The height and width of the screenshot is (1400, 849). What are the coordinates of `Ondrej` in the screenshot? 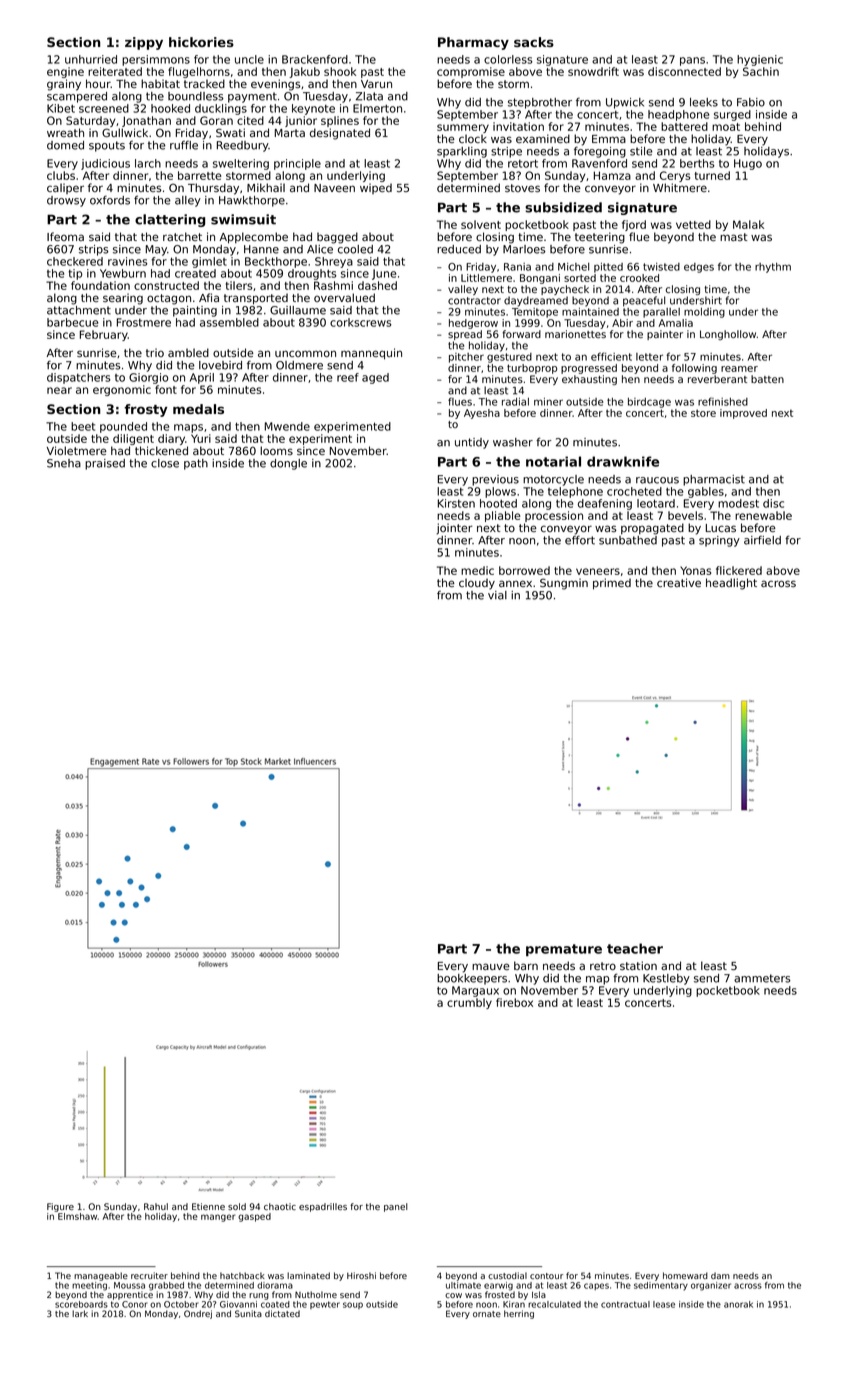 It's located at (198, 1314).
